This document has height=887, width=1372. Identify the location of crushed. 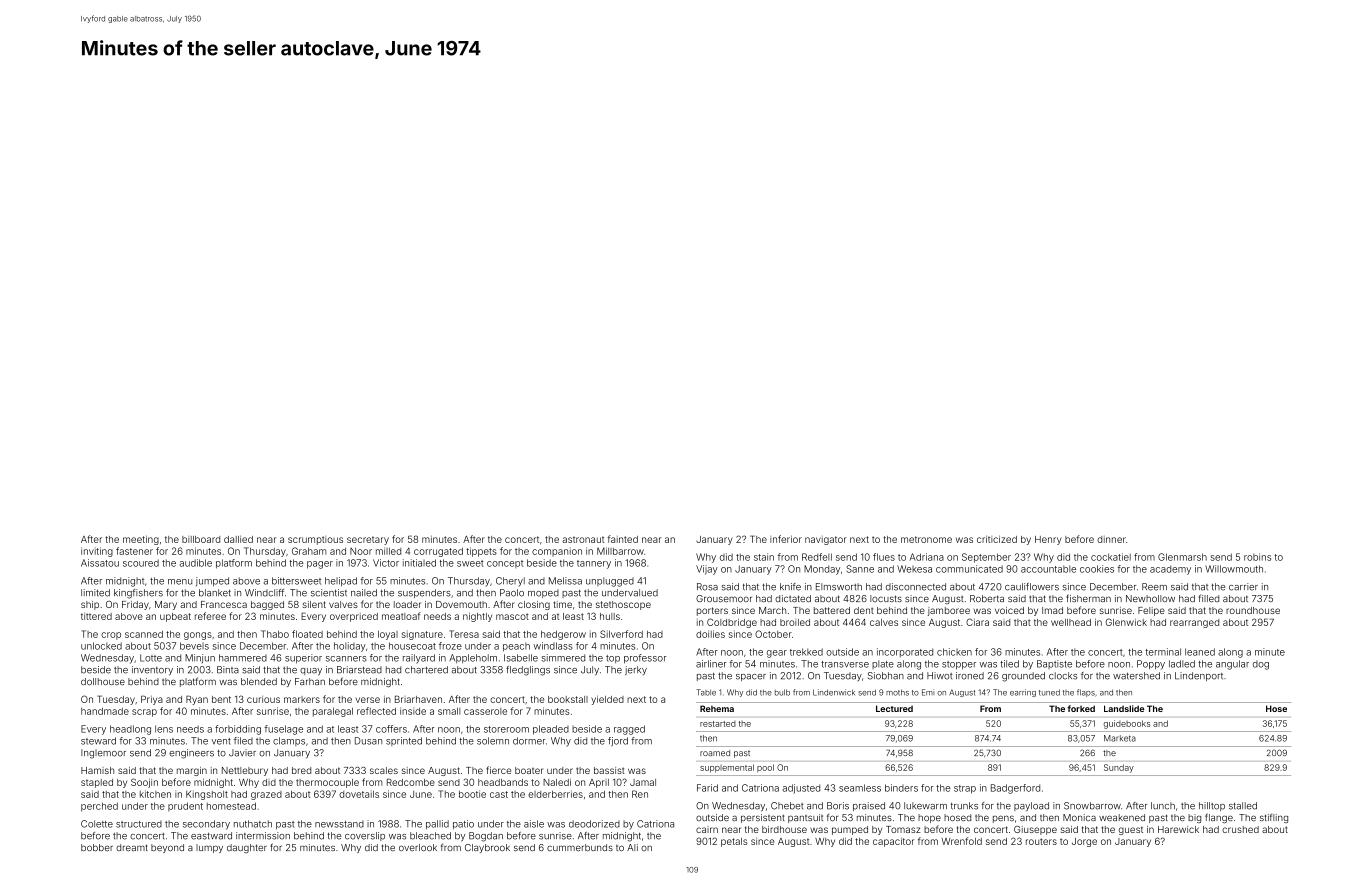
(1240, 829).
